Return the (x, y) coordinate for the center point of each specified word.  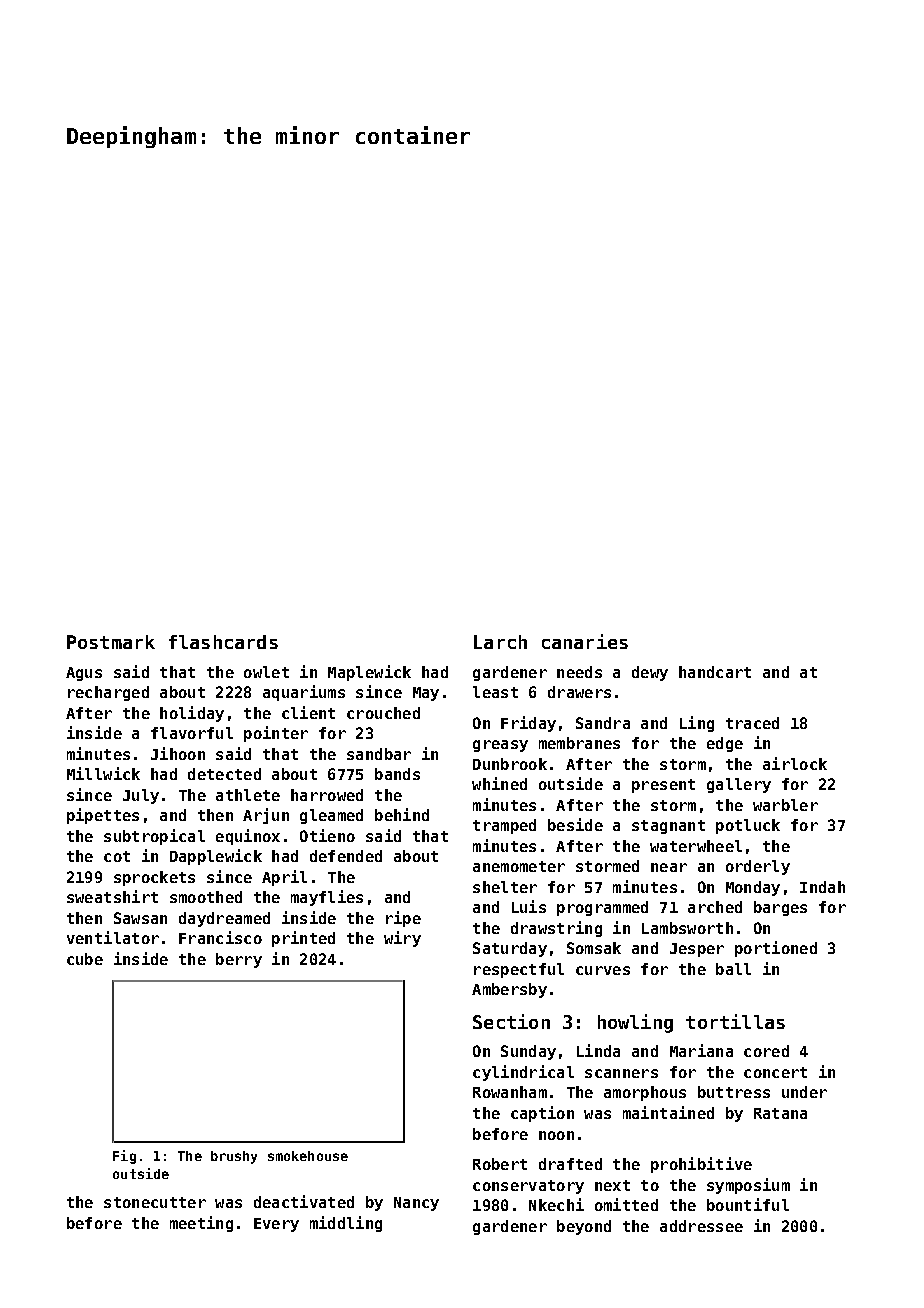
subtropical (154, 837)
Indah (822, 887)
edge (725, 744)
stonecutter (155, 1202)
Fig (124, 1157)
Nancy (416, 1204)
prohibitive (701, 1165)
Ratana (780, 1113)
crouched (383, 713)
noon (556, 1135)
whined (499, 783)
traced (752, 723)
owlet (266, 672)
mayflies (327, 898)
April (284, 878)
